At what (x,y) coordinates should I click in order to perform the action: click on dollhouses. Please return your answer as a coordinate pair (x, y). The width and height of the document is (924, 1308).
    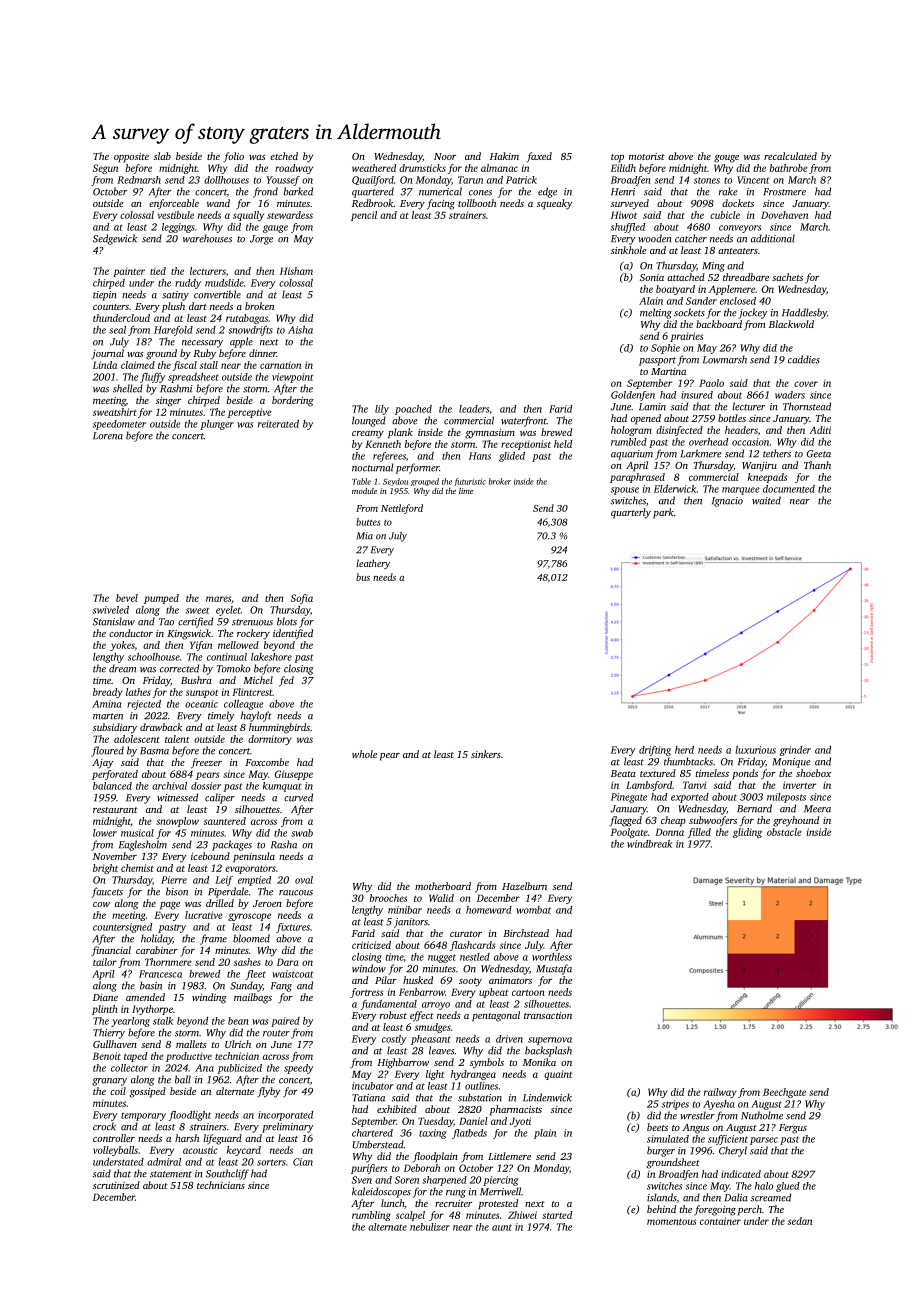
    Looking at the image, I should click on (226, 180).
